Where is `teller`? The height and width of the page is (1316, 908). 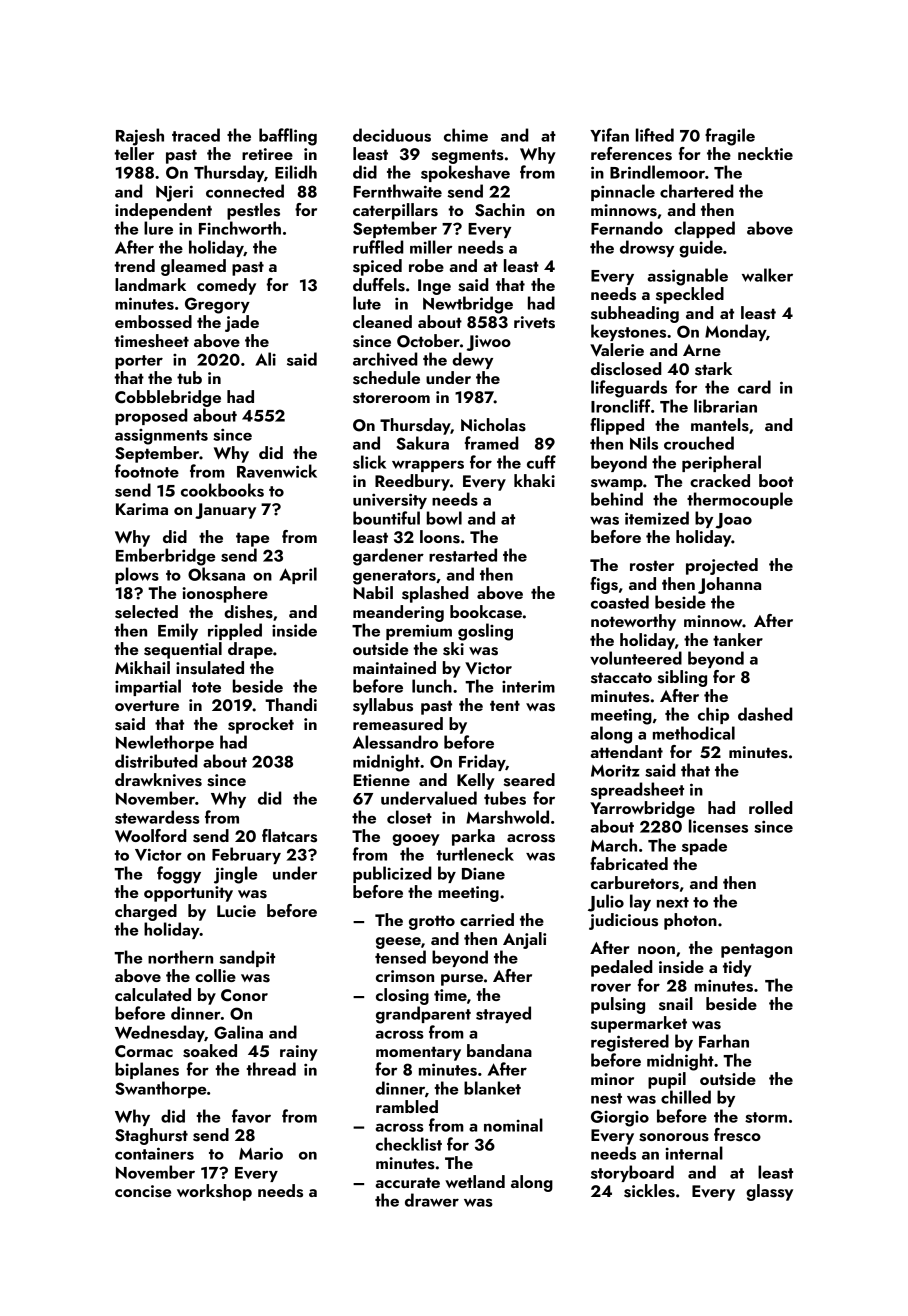
teller is located at coordinates (134, 153).
